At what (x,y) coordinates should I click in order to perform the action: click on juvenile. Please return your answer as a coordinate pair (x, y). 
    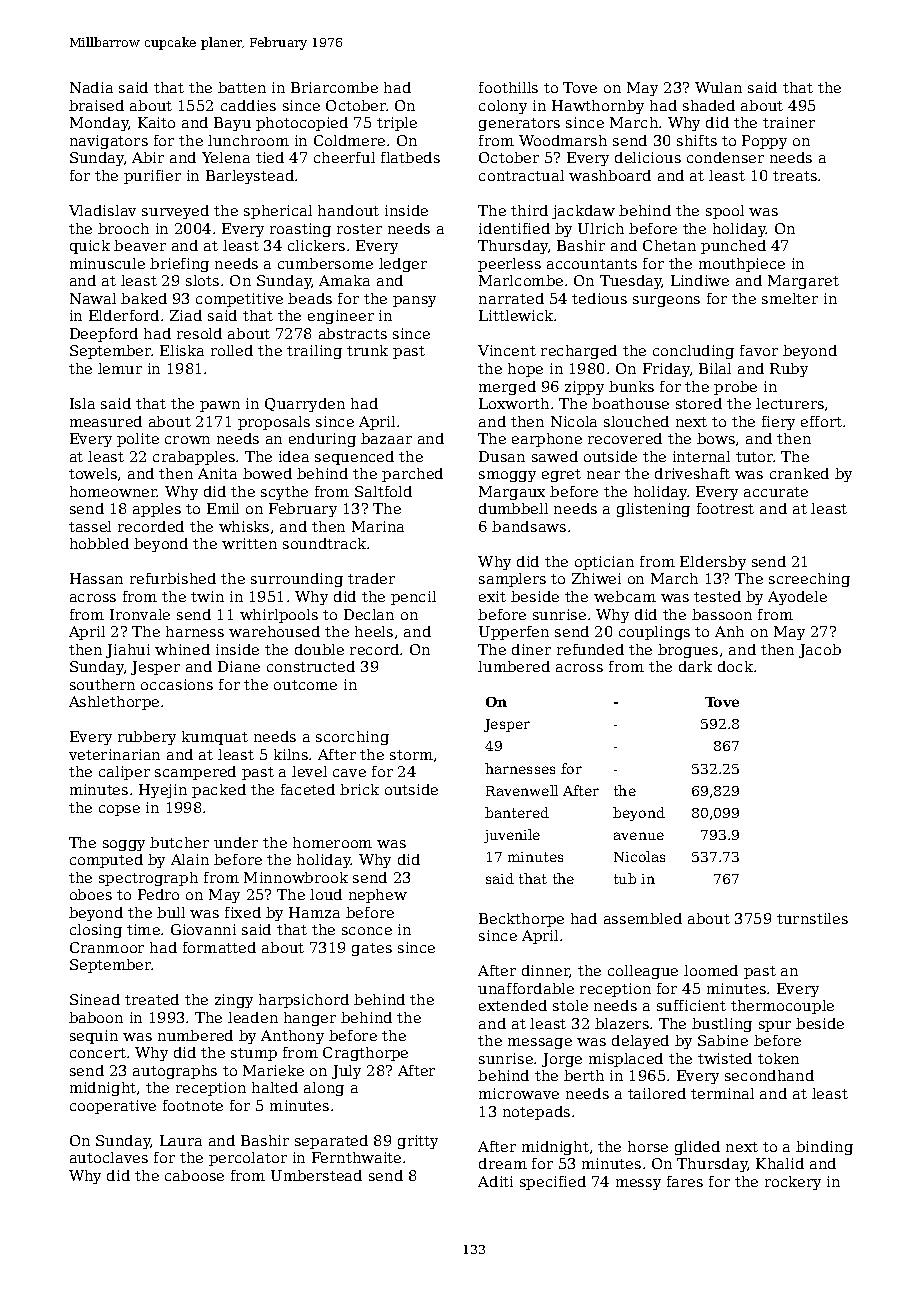
    Looking at the image, I should click on (512, 836).
